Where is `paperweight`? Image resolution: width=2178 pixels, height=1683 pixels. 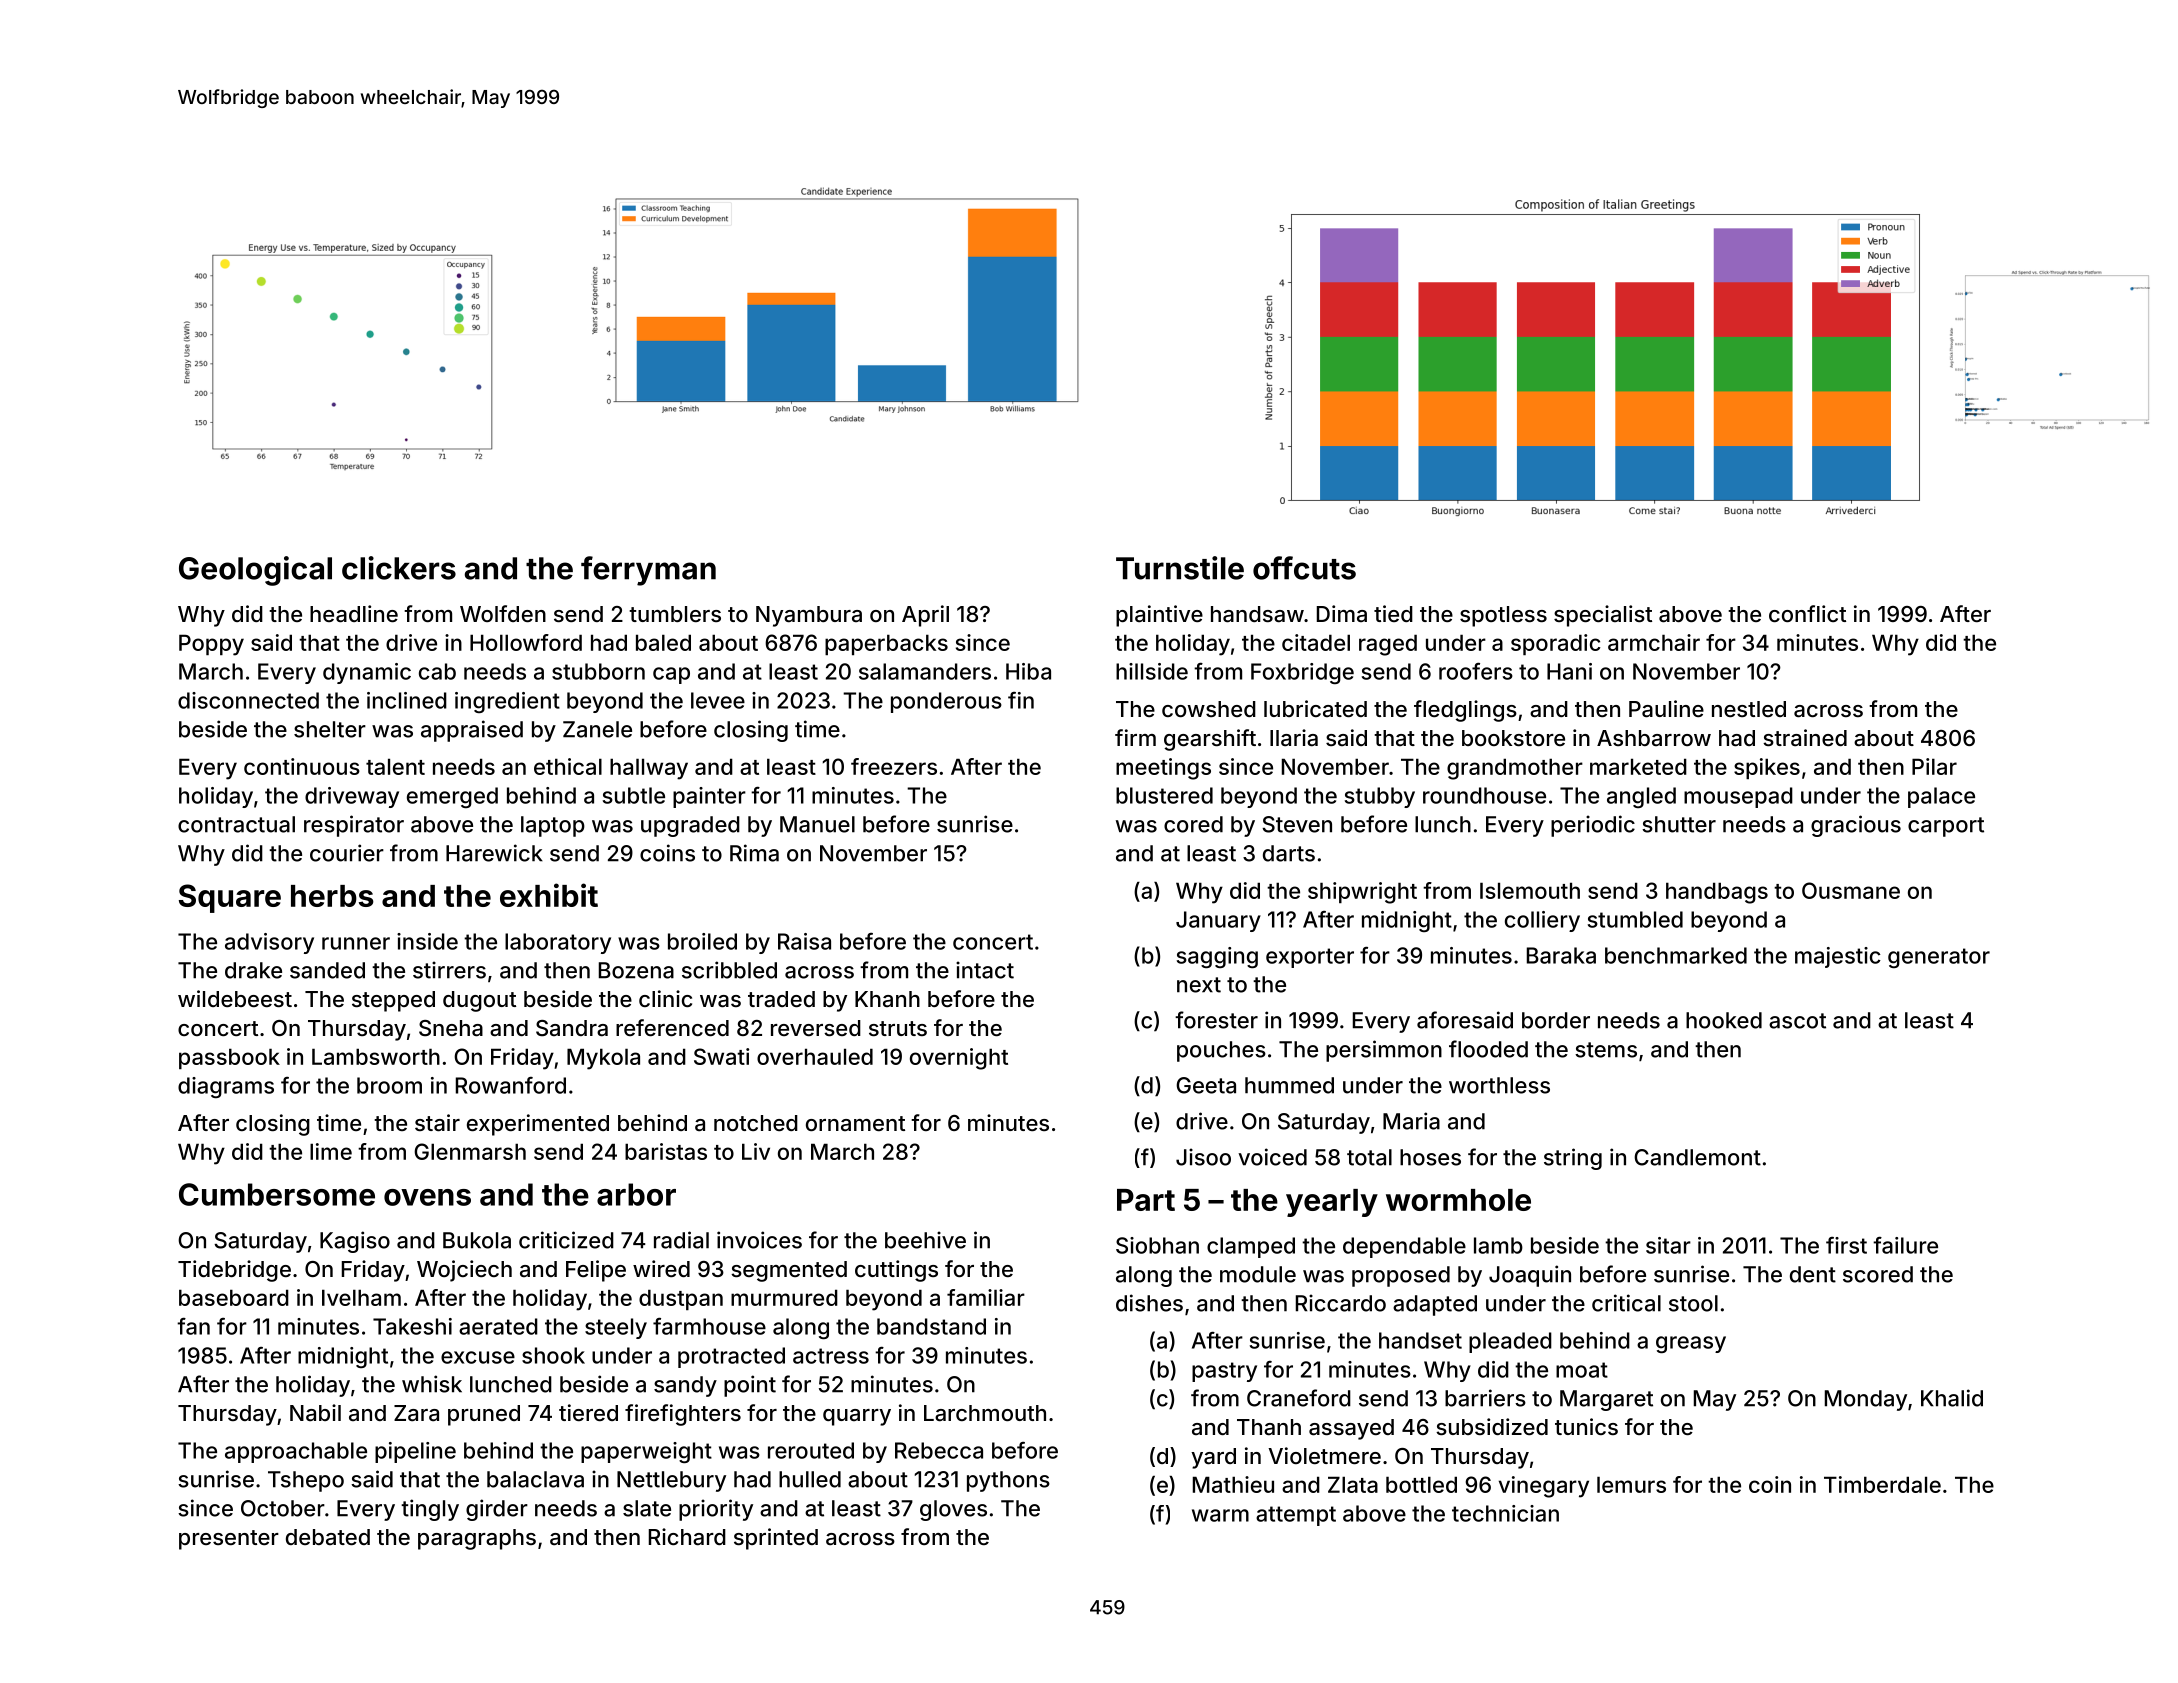
paperweight is located at coordinates (646, 1452).
